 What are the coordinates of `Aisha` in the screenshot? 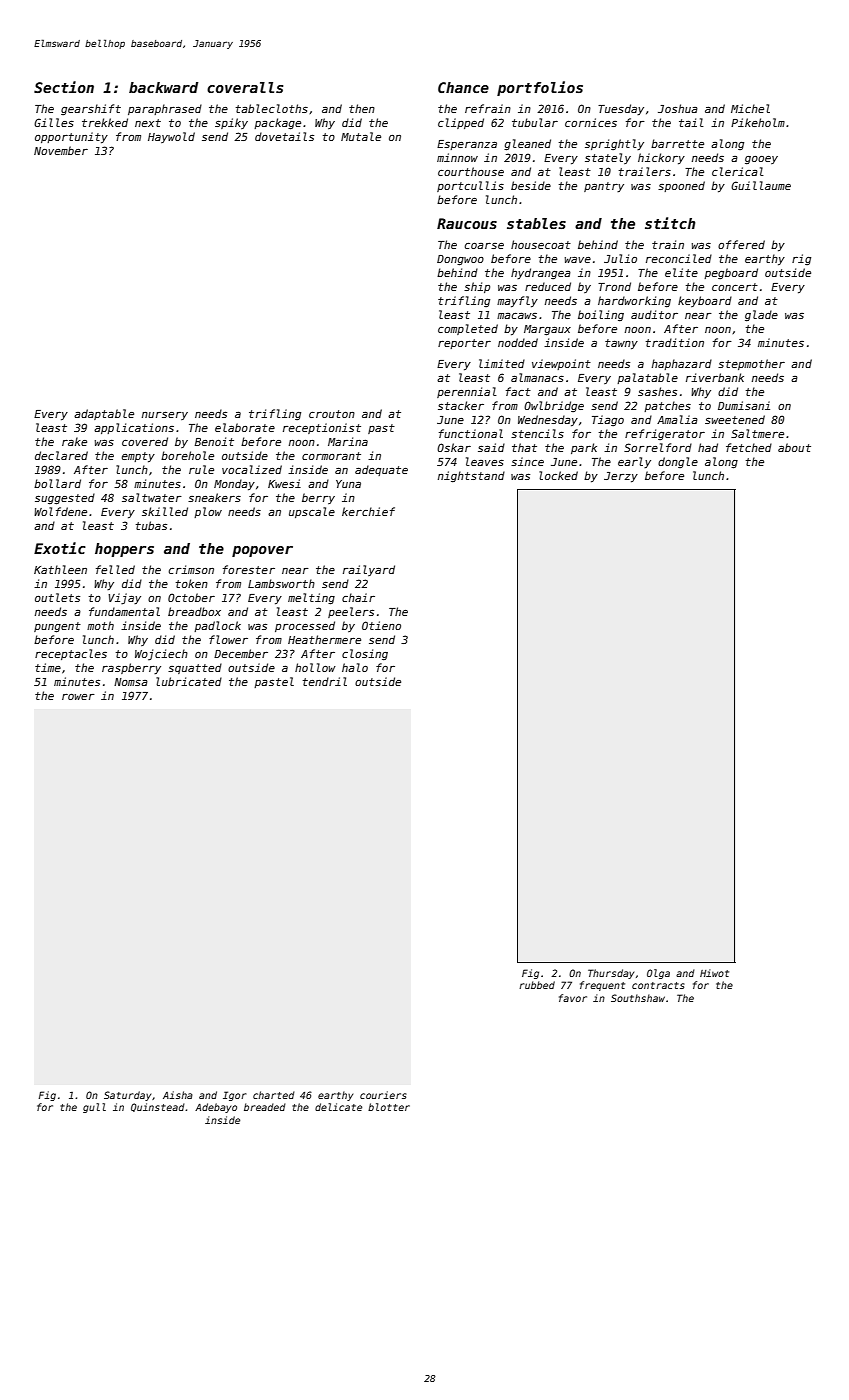 It's located at (178, 1095).
